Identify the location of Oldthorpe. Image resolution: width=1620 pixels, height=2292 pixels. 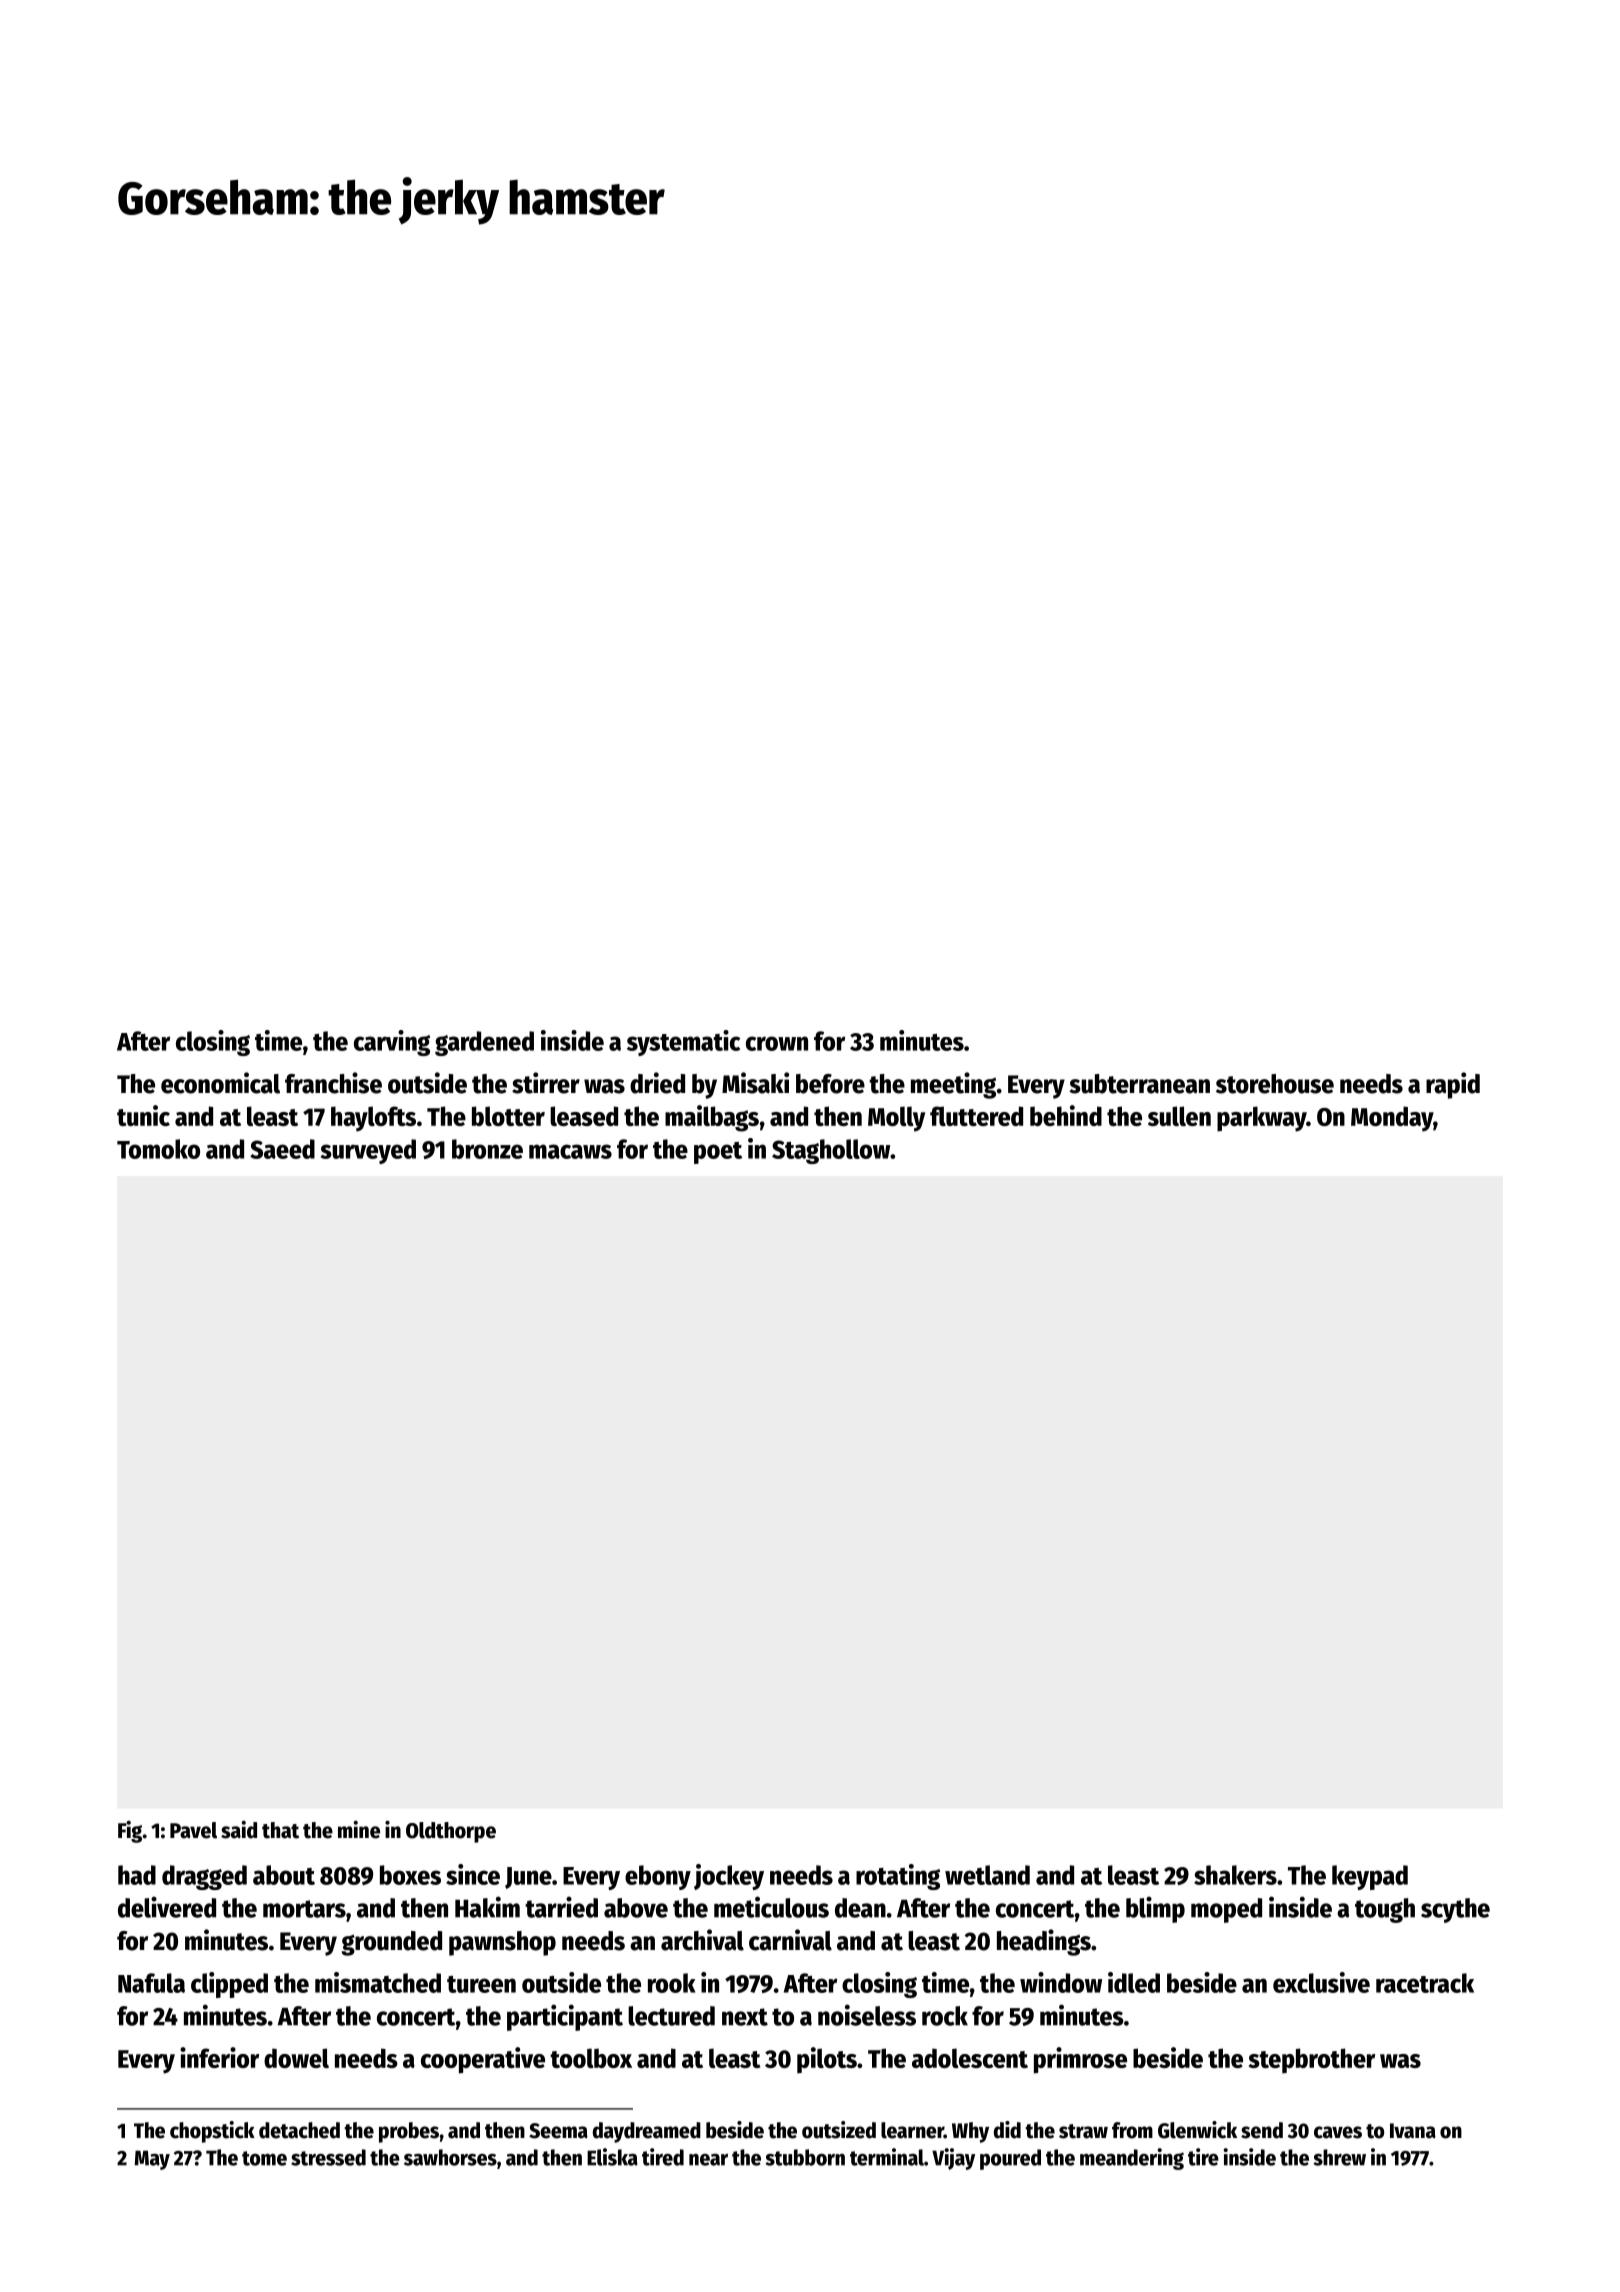
(451, 1832).
